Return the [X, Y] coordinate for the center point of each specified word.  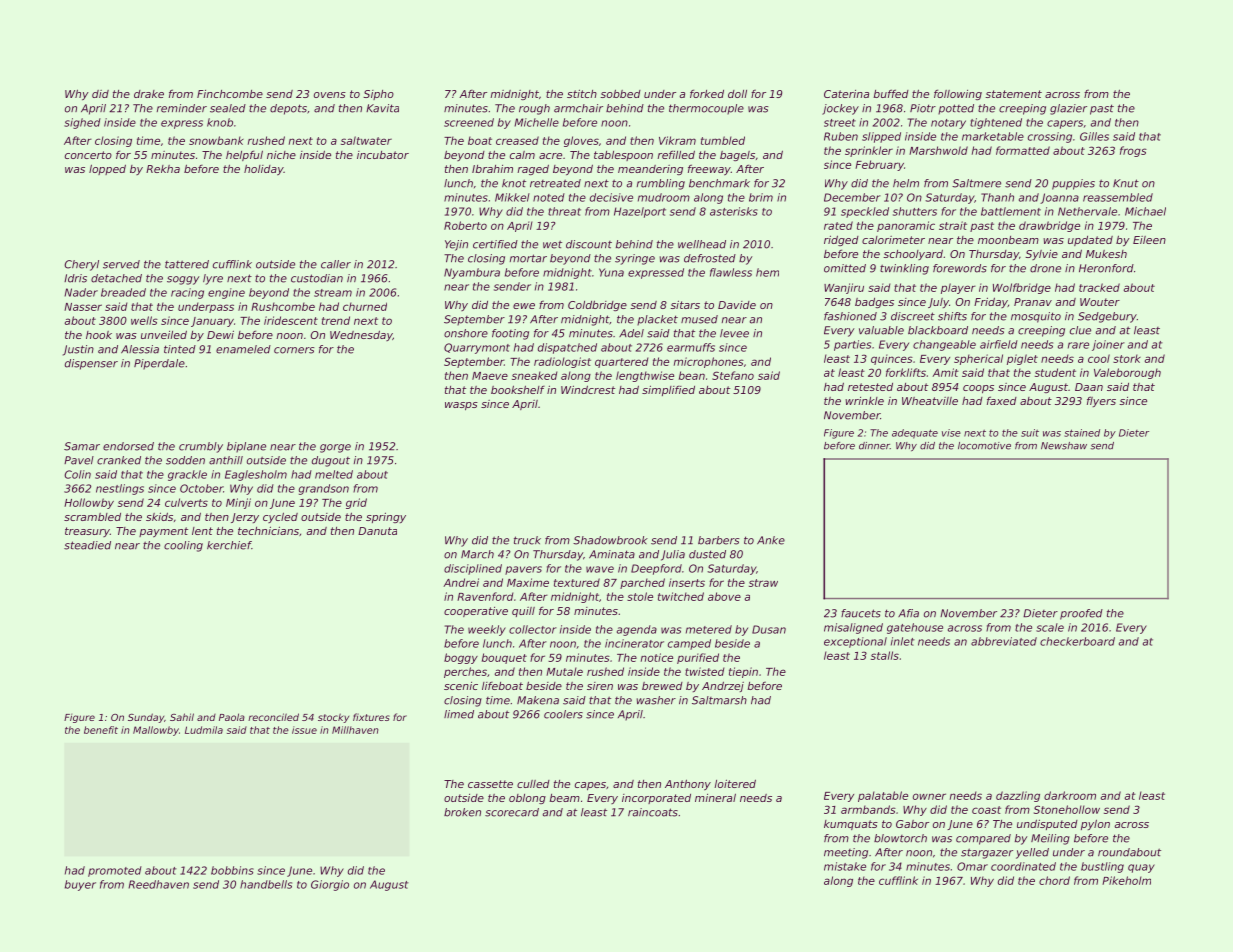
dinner [874, 446]
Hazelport [640, 212]
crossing [1050, 137]
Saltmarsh [719, 700]
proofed [1081, 614]
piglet [1022, 359]
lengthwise [645, 376]
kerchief [229, 545]
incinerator [634, 643]
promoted [115, 871]
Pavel [79, 460]
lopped [107, 169]
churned [365, 306]
